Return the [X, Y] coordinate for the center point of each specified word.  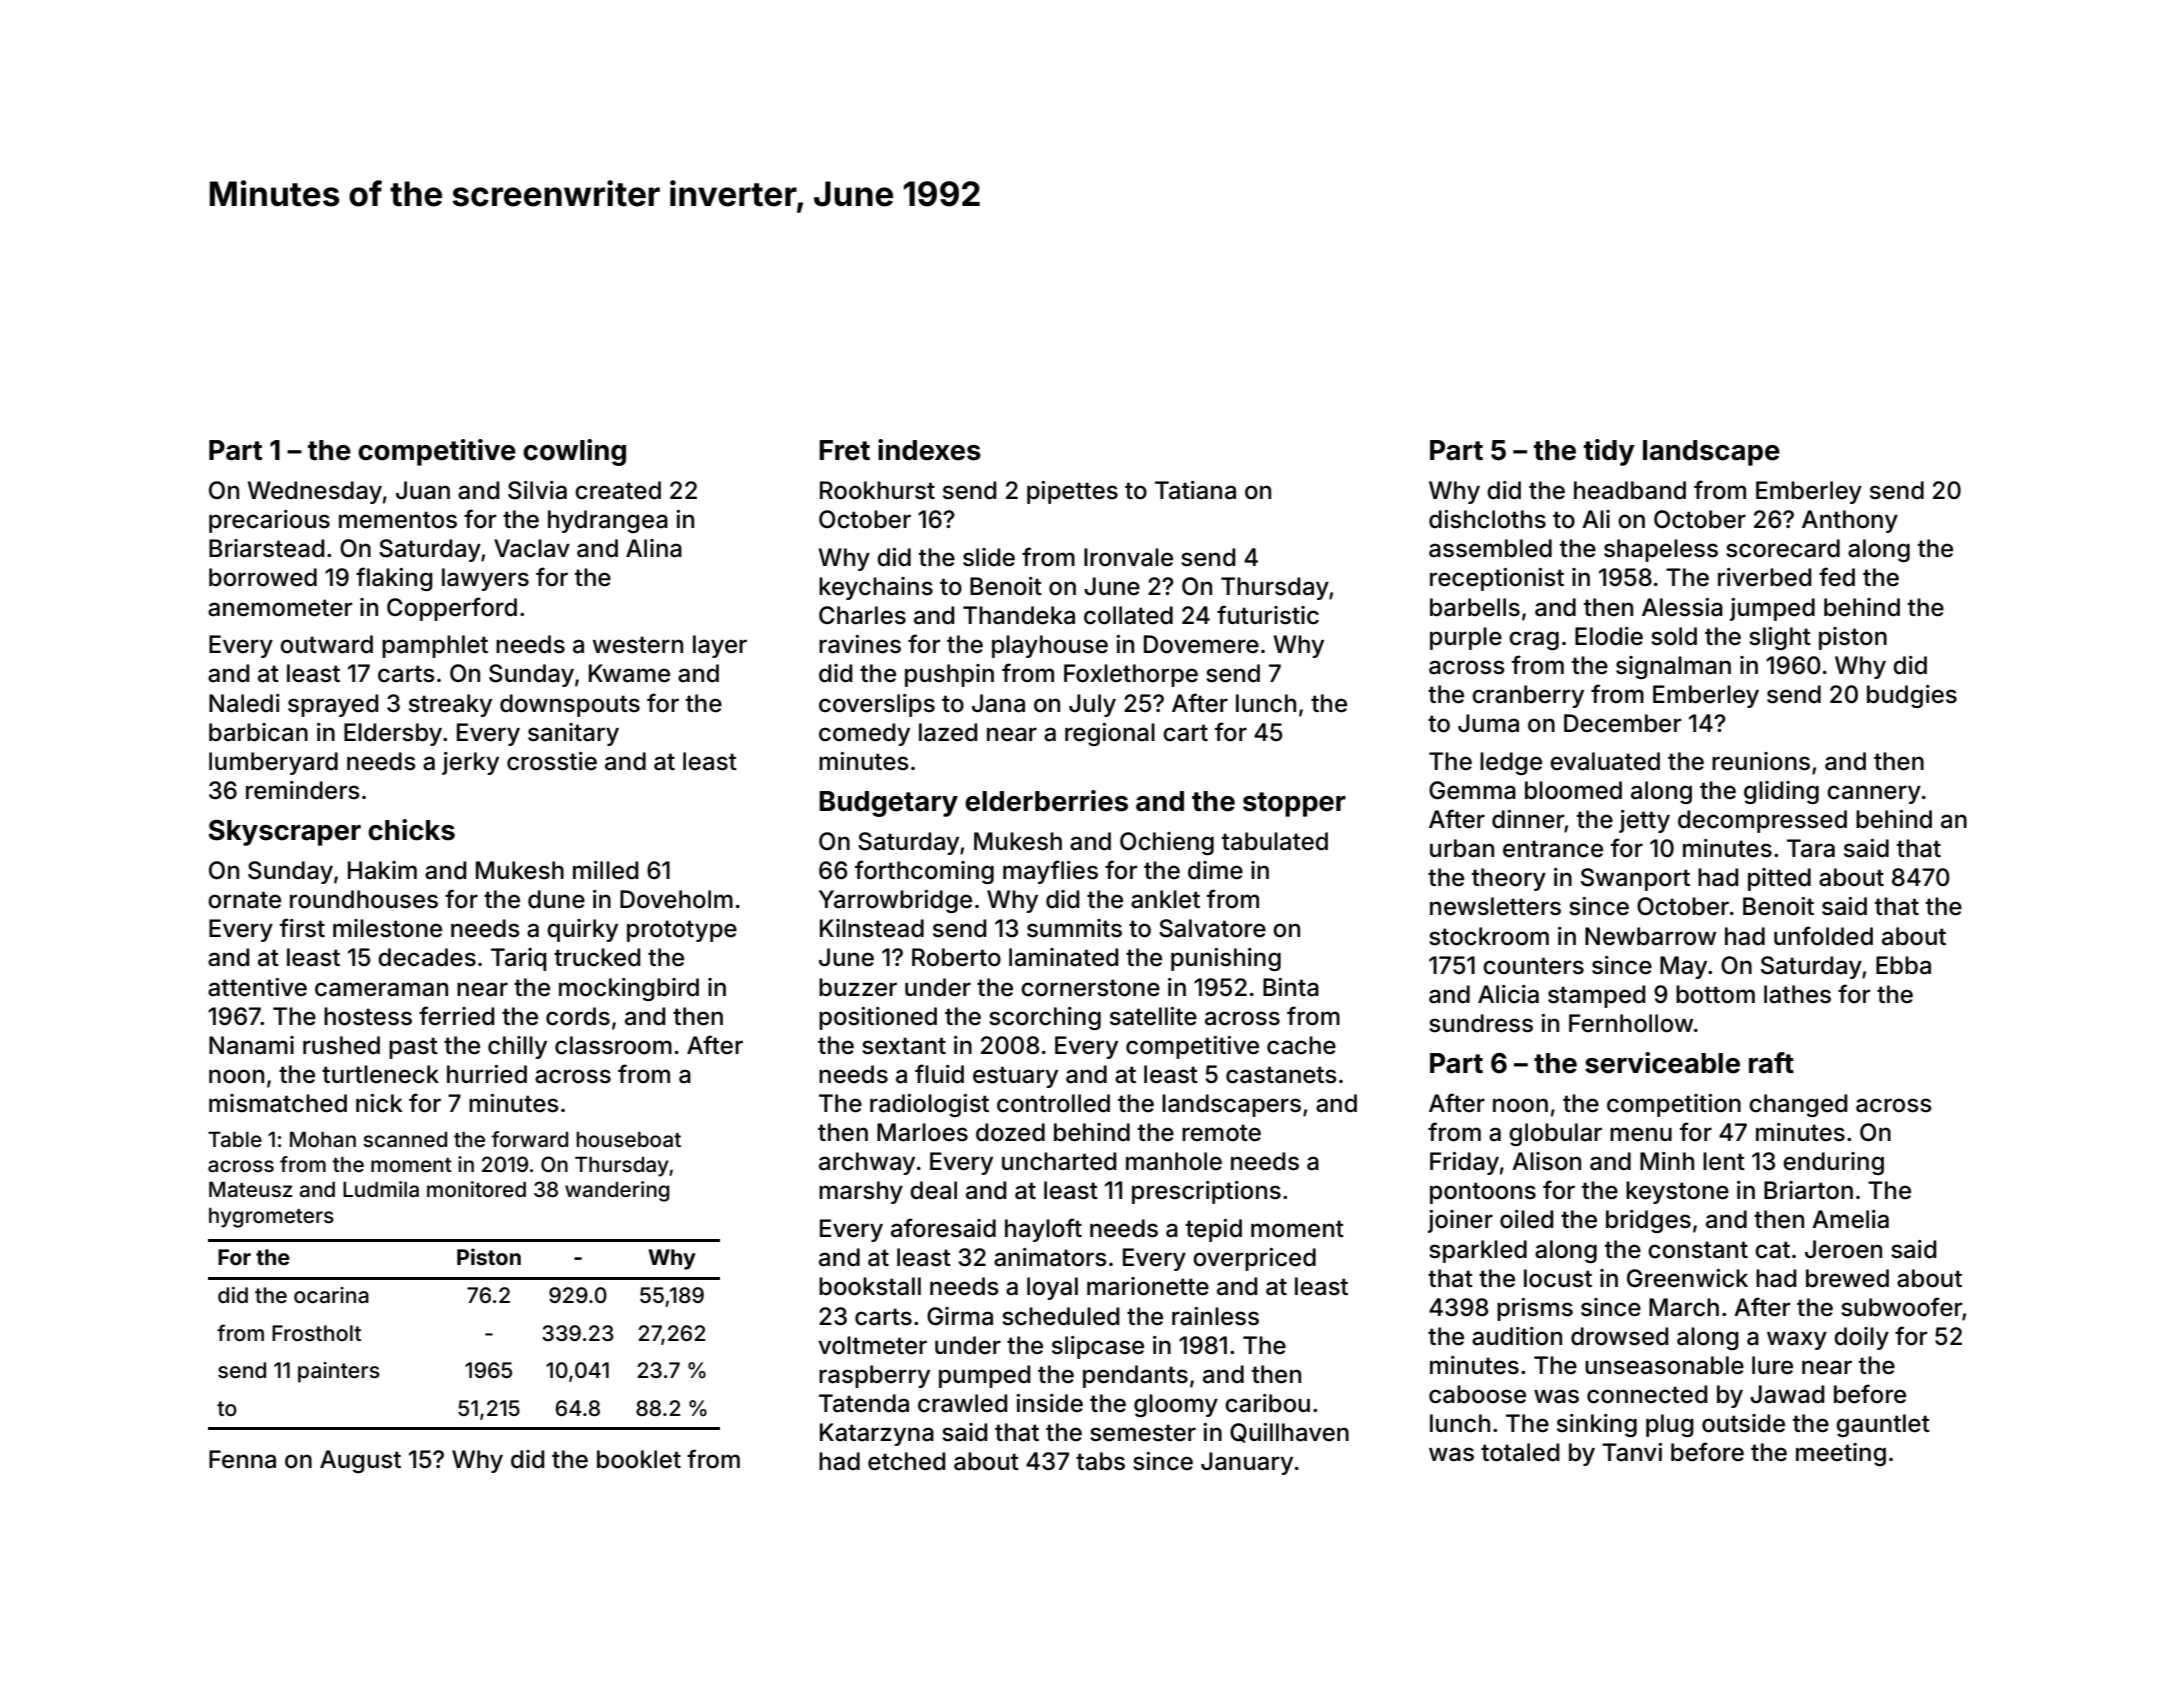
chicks [411, 830]
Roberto [956, 957]
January [1247, 1463]
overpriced [1254, 1259]
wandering [617, 1191]
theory [1509, 879]
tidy [1609, 452]
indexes [929, 450]
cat [1772, 1250]
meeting [1841, 1454]
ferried [456, 1016]
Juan [423, 490]
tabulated [1275, 841]
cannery [1874, 794]
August [360, 1461]
